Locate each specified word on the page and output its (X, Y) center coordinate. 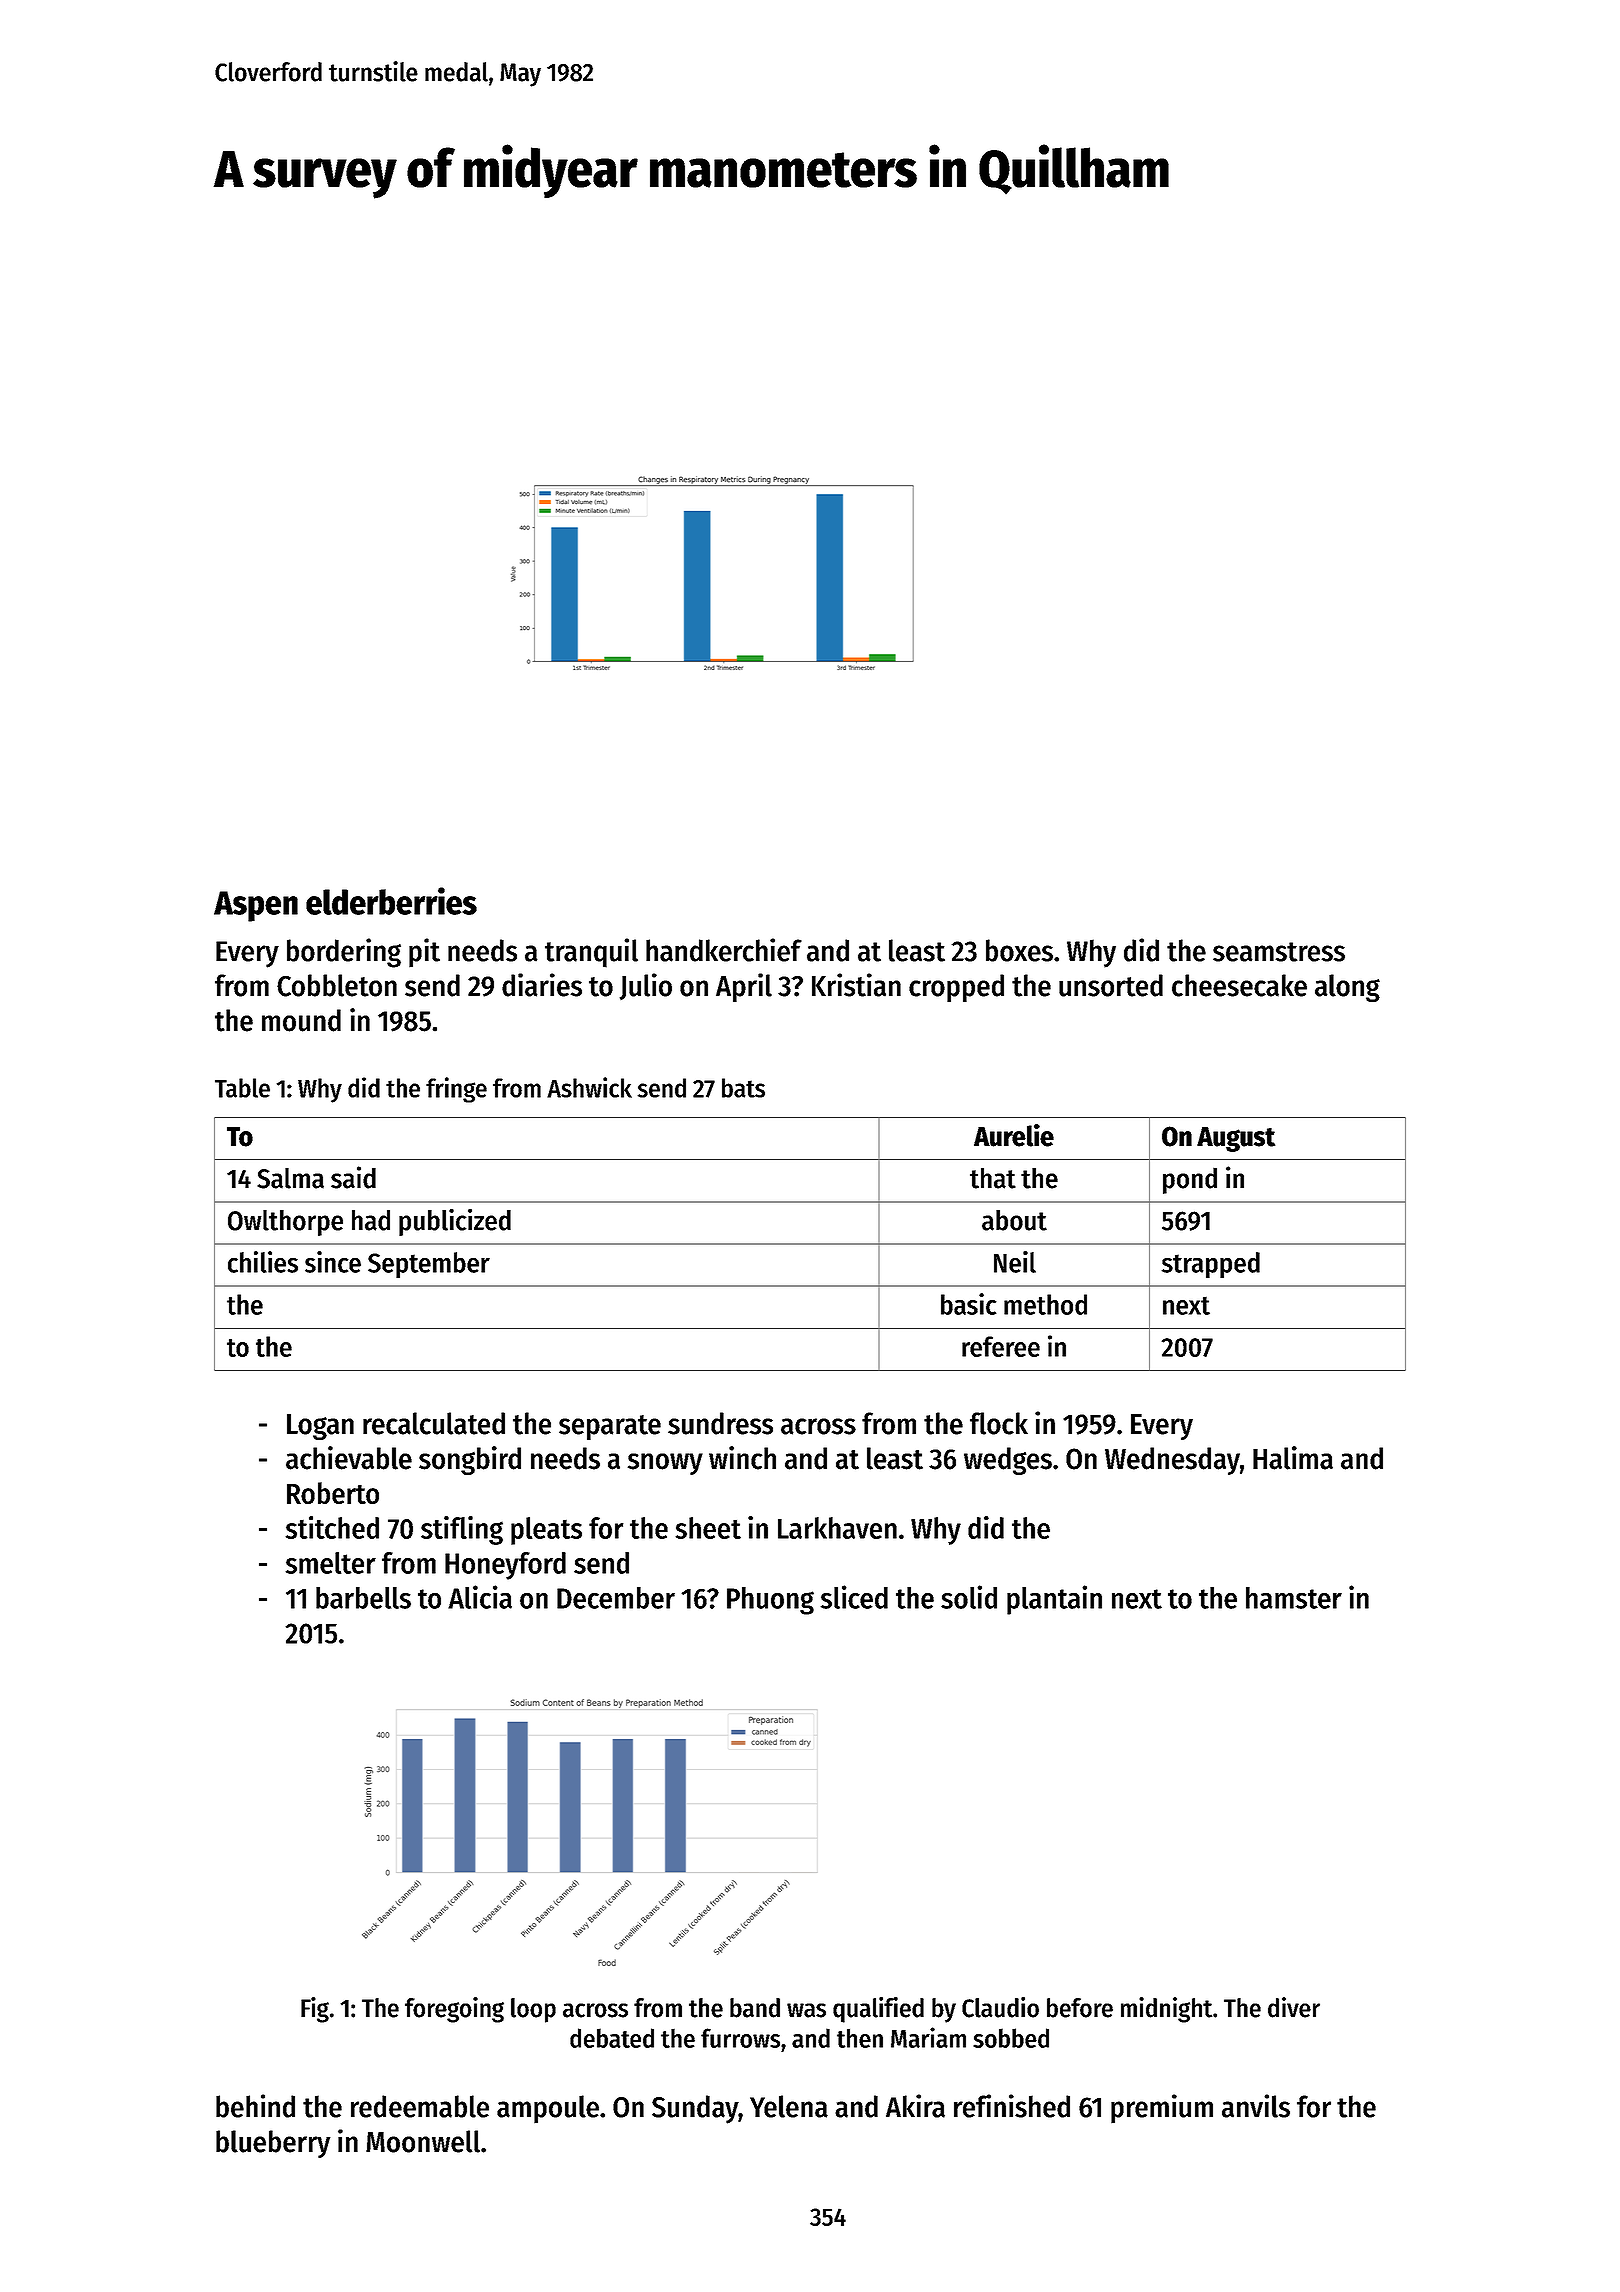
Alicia (480, 1597)
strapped (1210, 1265)
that (993, 1178)
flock (999, 1423)
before (1080, 2008)
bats (743, 1088)
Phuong (770, 1601)
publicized (455, 1222)
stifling (462, 1530)
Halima (1293, 1458)
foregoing (454, 2010)
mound (301, 1020)
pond (1190, 1181)
